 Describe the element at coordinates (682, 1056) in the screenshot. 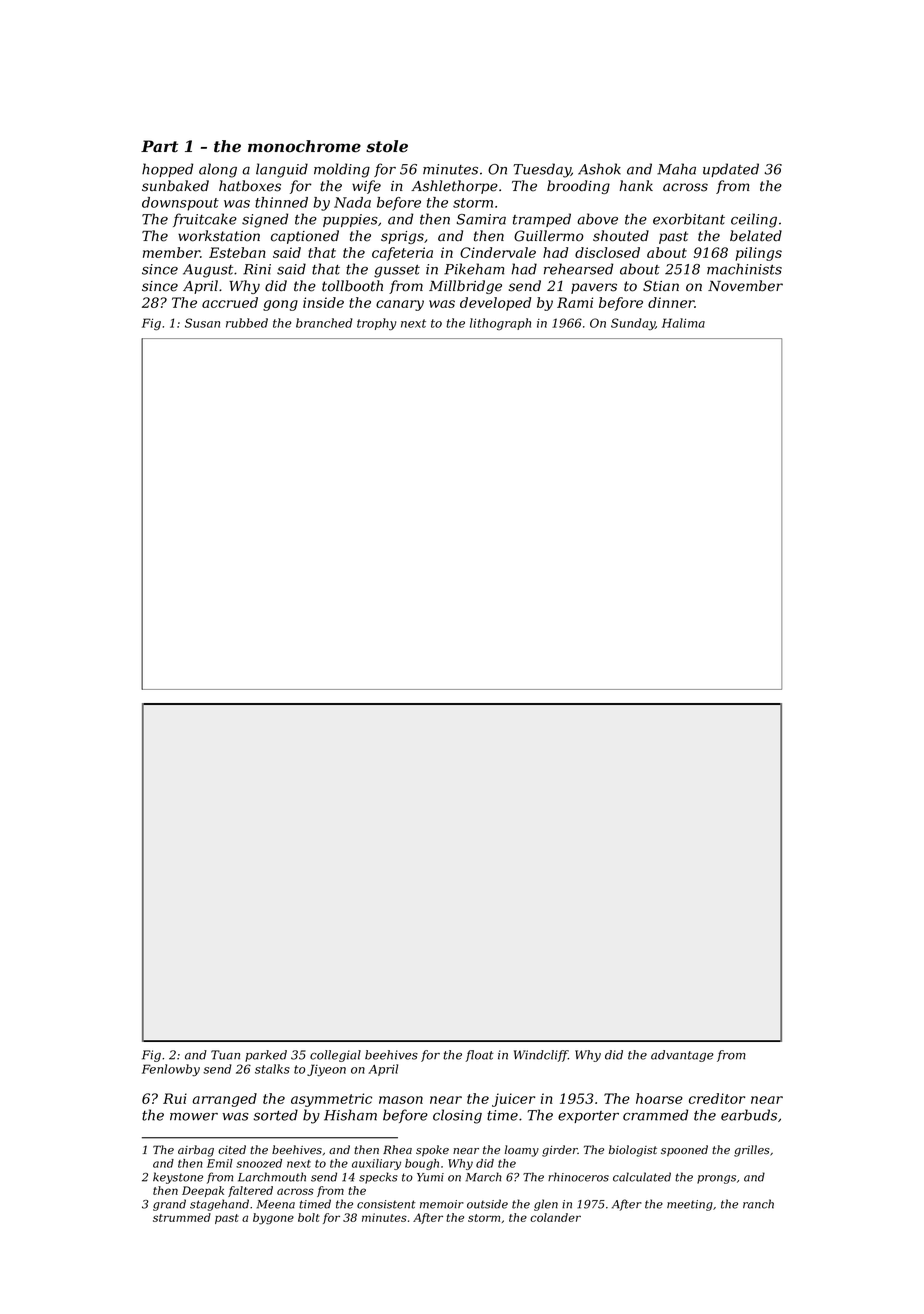

I see `advantage` at that location.
